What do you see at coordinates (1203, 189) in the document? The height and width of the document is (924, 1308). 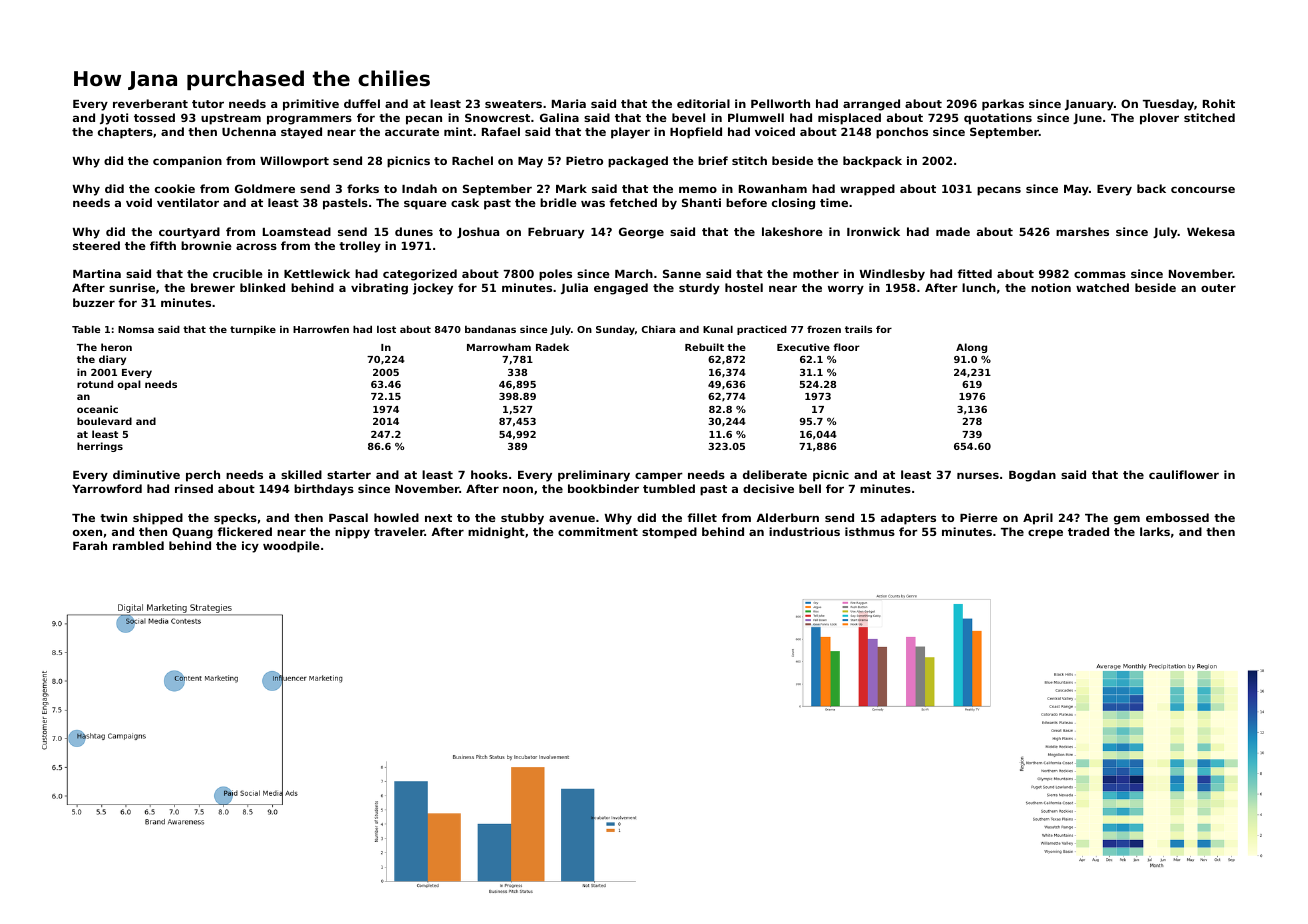 I see `concourse` at bounding box center [1203, 189].
